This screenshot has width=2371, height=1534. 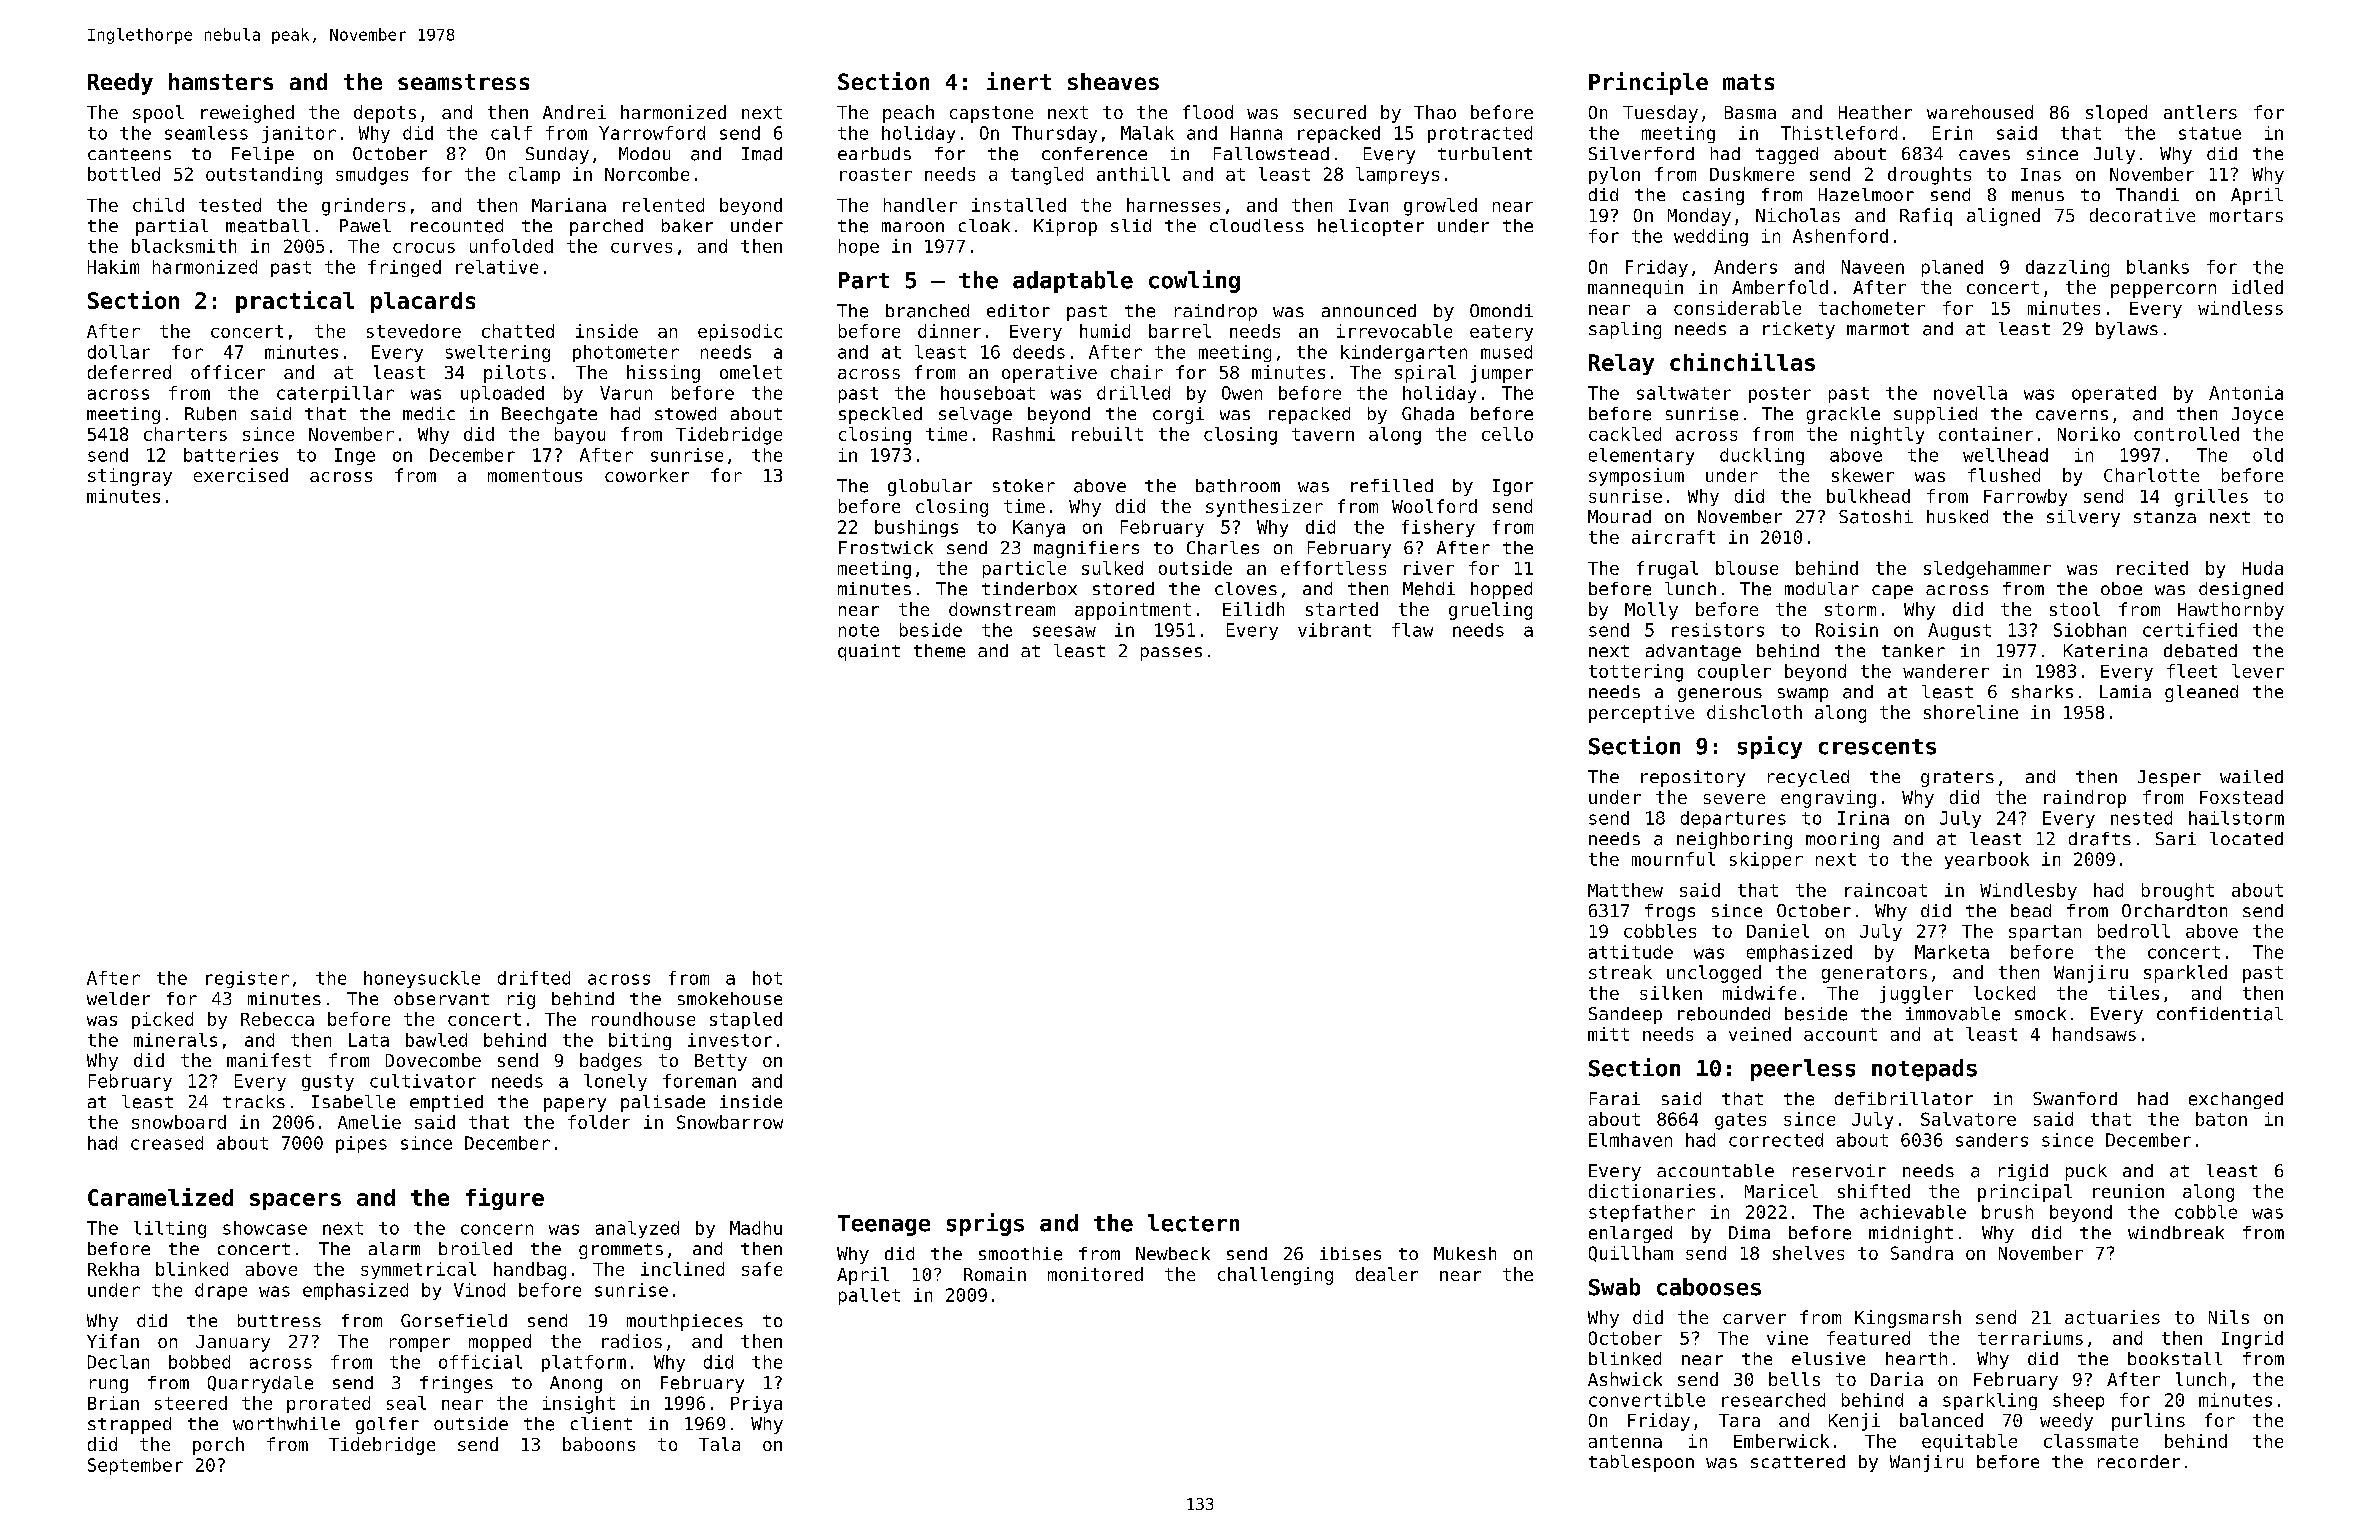 I want to click on swamp, so click(x=1803, y=695).
